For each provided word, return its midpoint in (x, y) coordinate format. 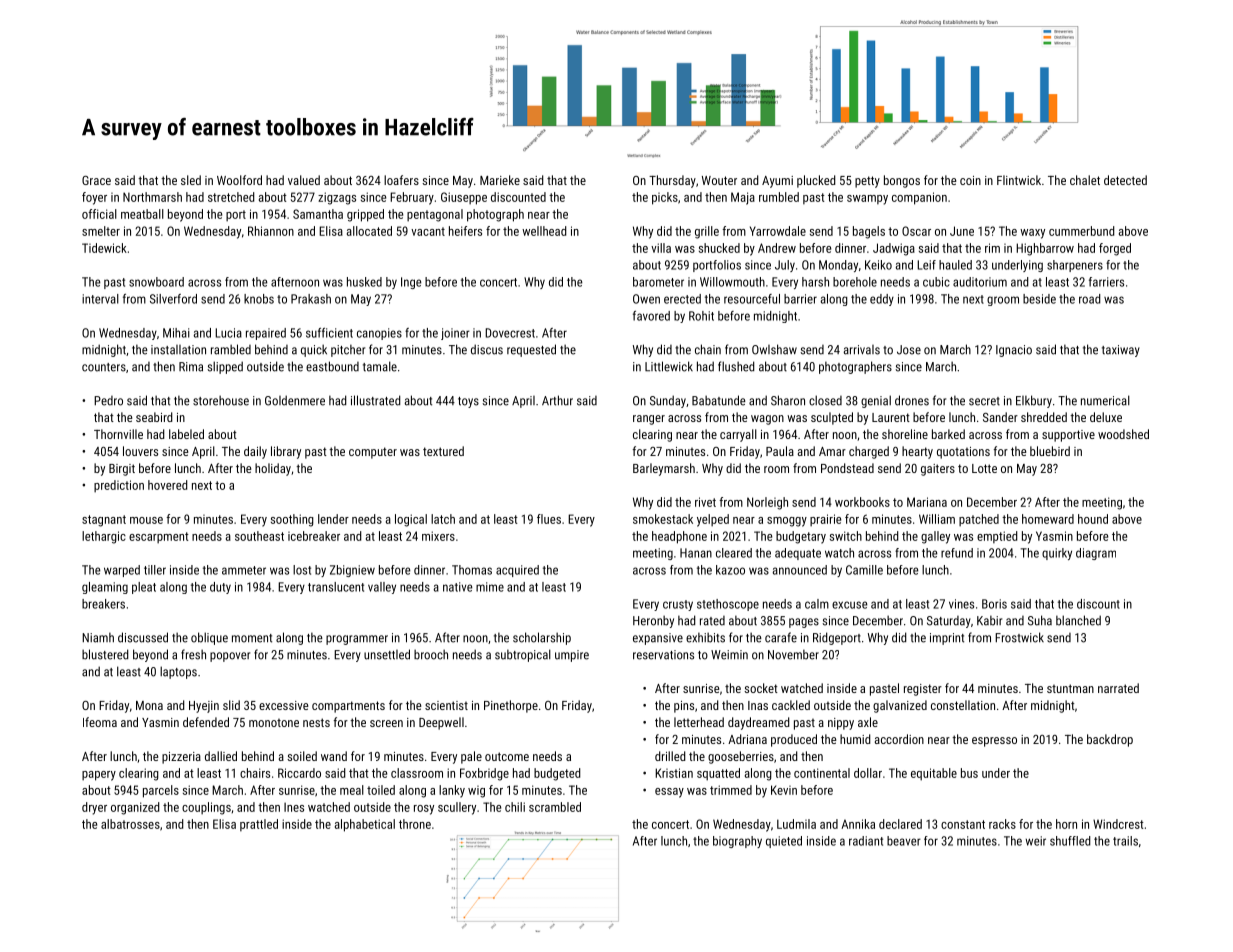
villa (661, 248)
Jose (909, 350)
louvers (140, 451)
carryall (738, 435)
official (99, 214)
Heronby (653, 621)
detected (1125, 180)
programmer (357, 640)
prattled (259, 825)
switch (846, 536)
